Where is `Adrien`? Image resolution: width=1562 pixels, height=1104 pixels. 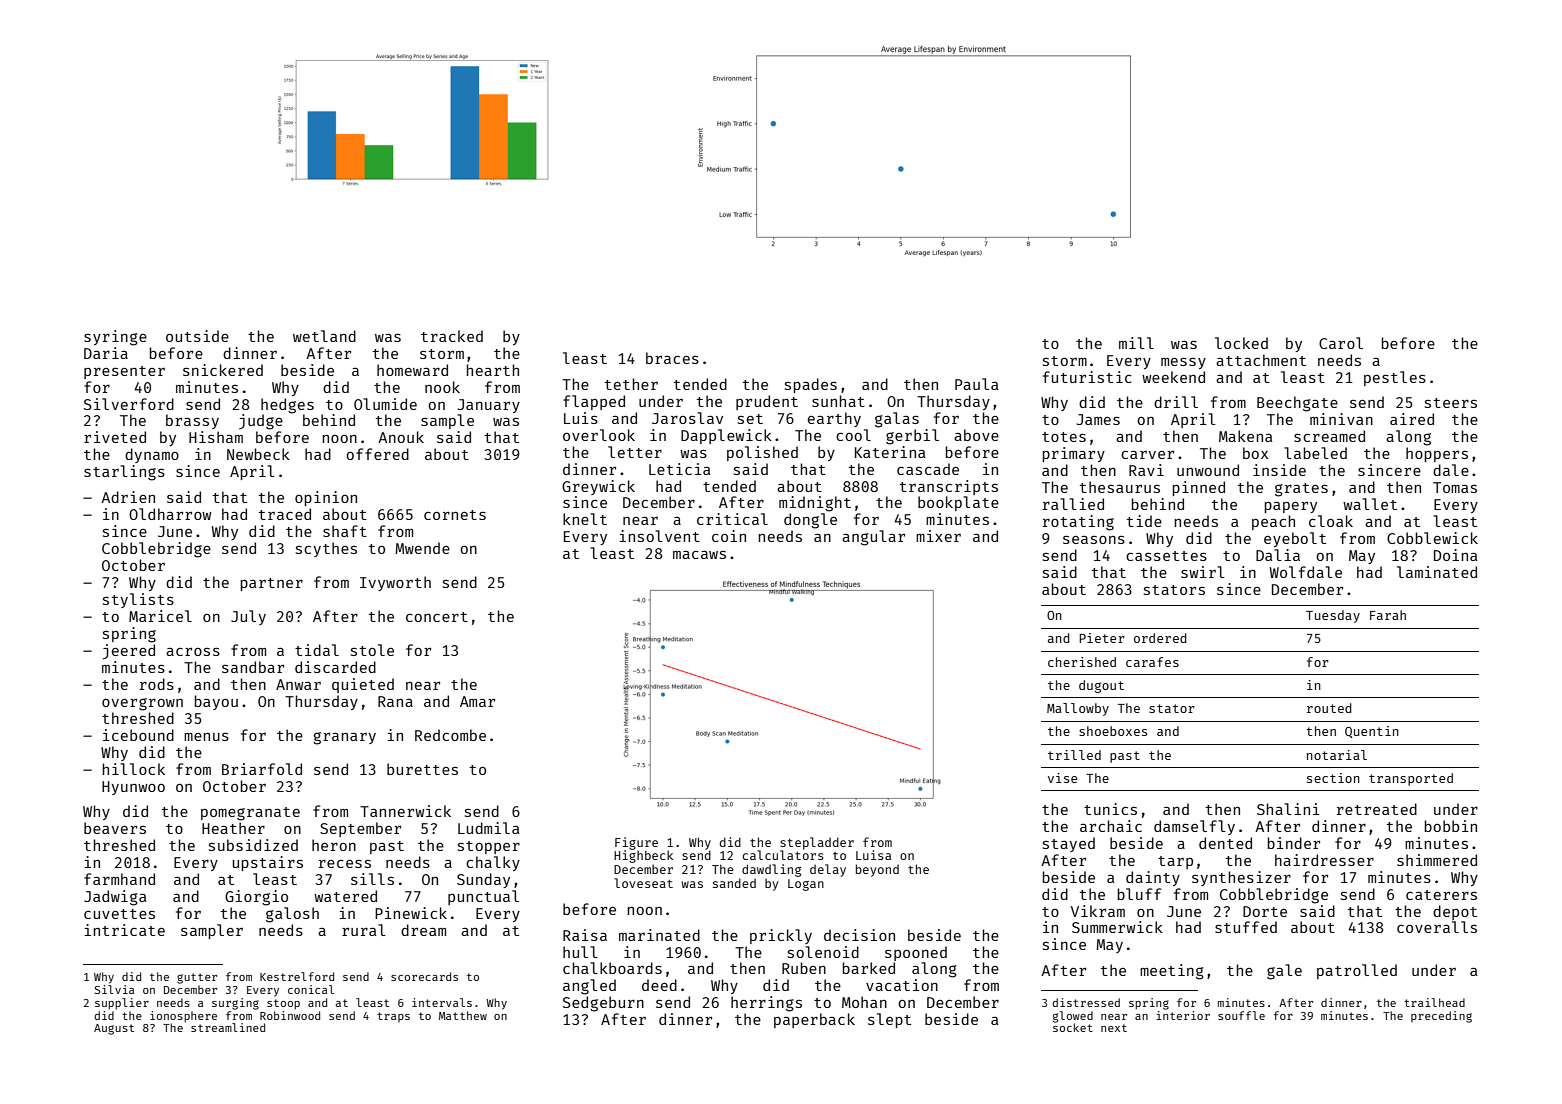 Adrien is located at coordinates (128, 497).
